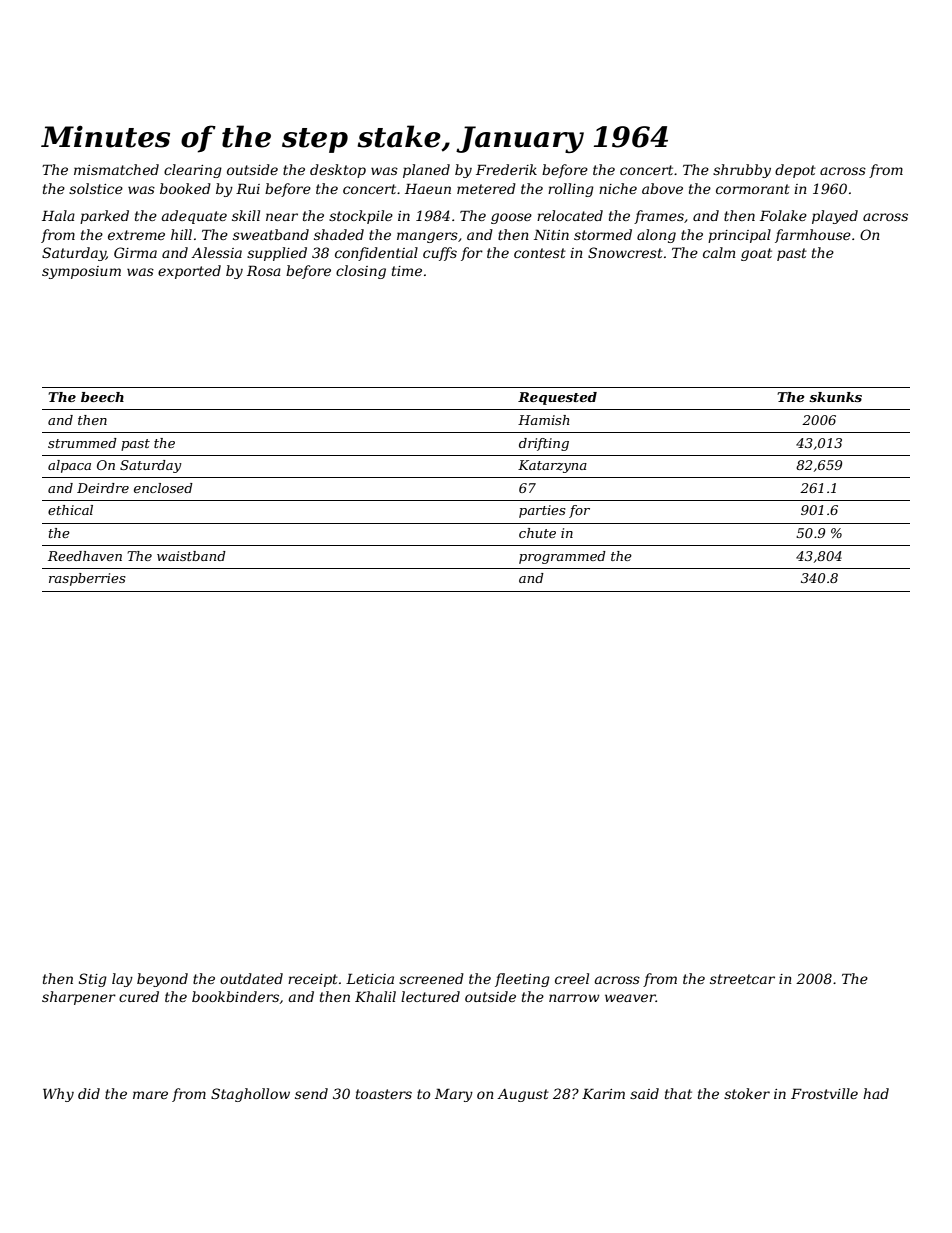  I want to click on Mary, so click(454, 1095).
